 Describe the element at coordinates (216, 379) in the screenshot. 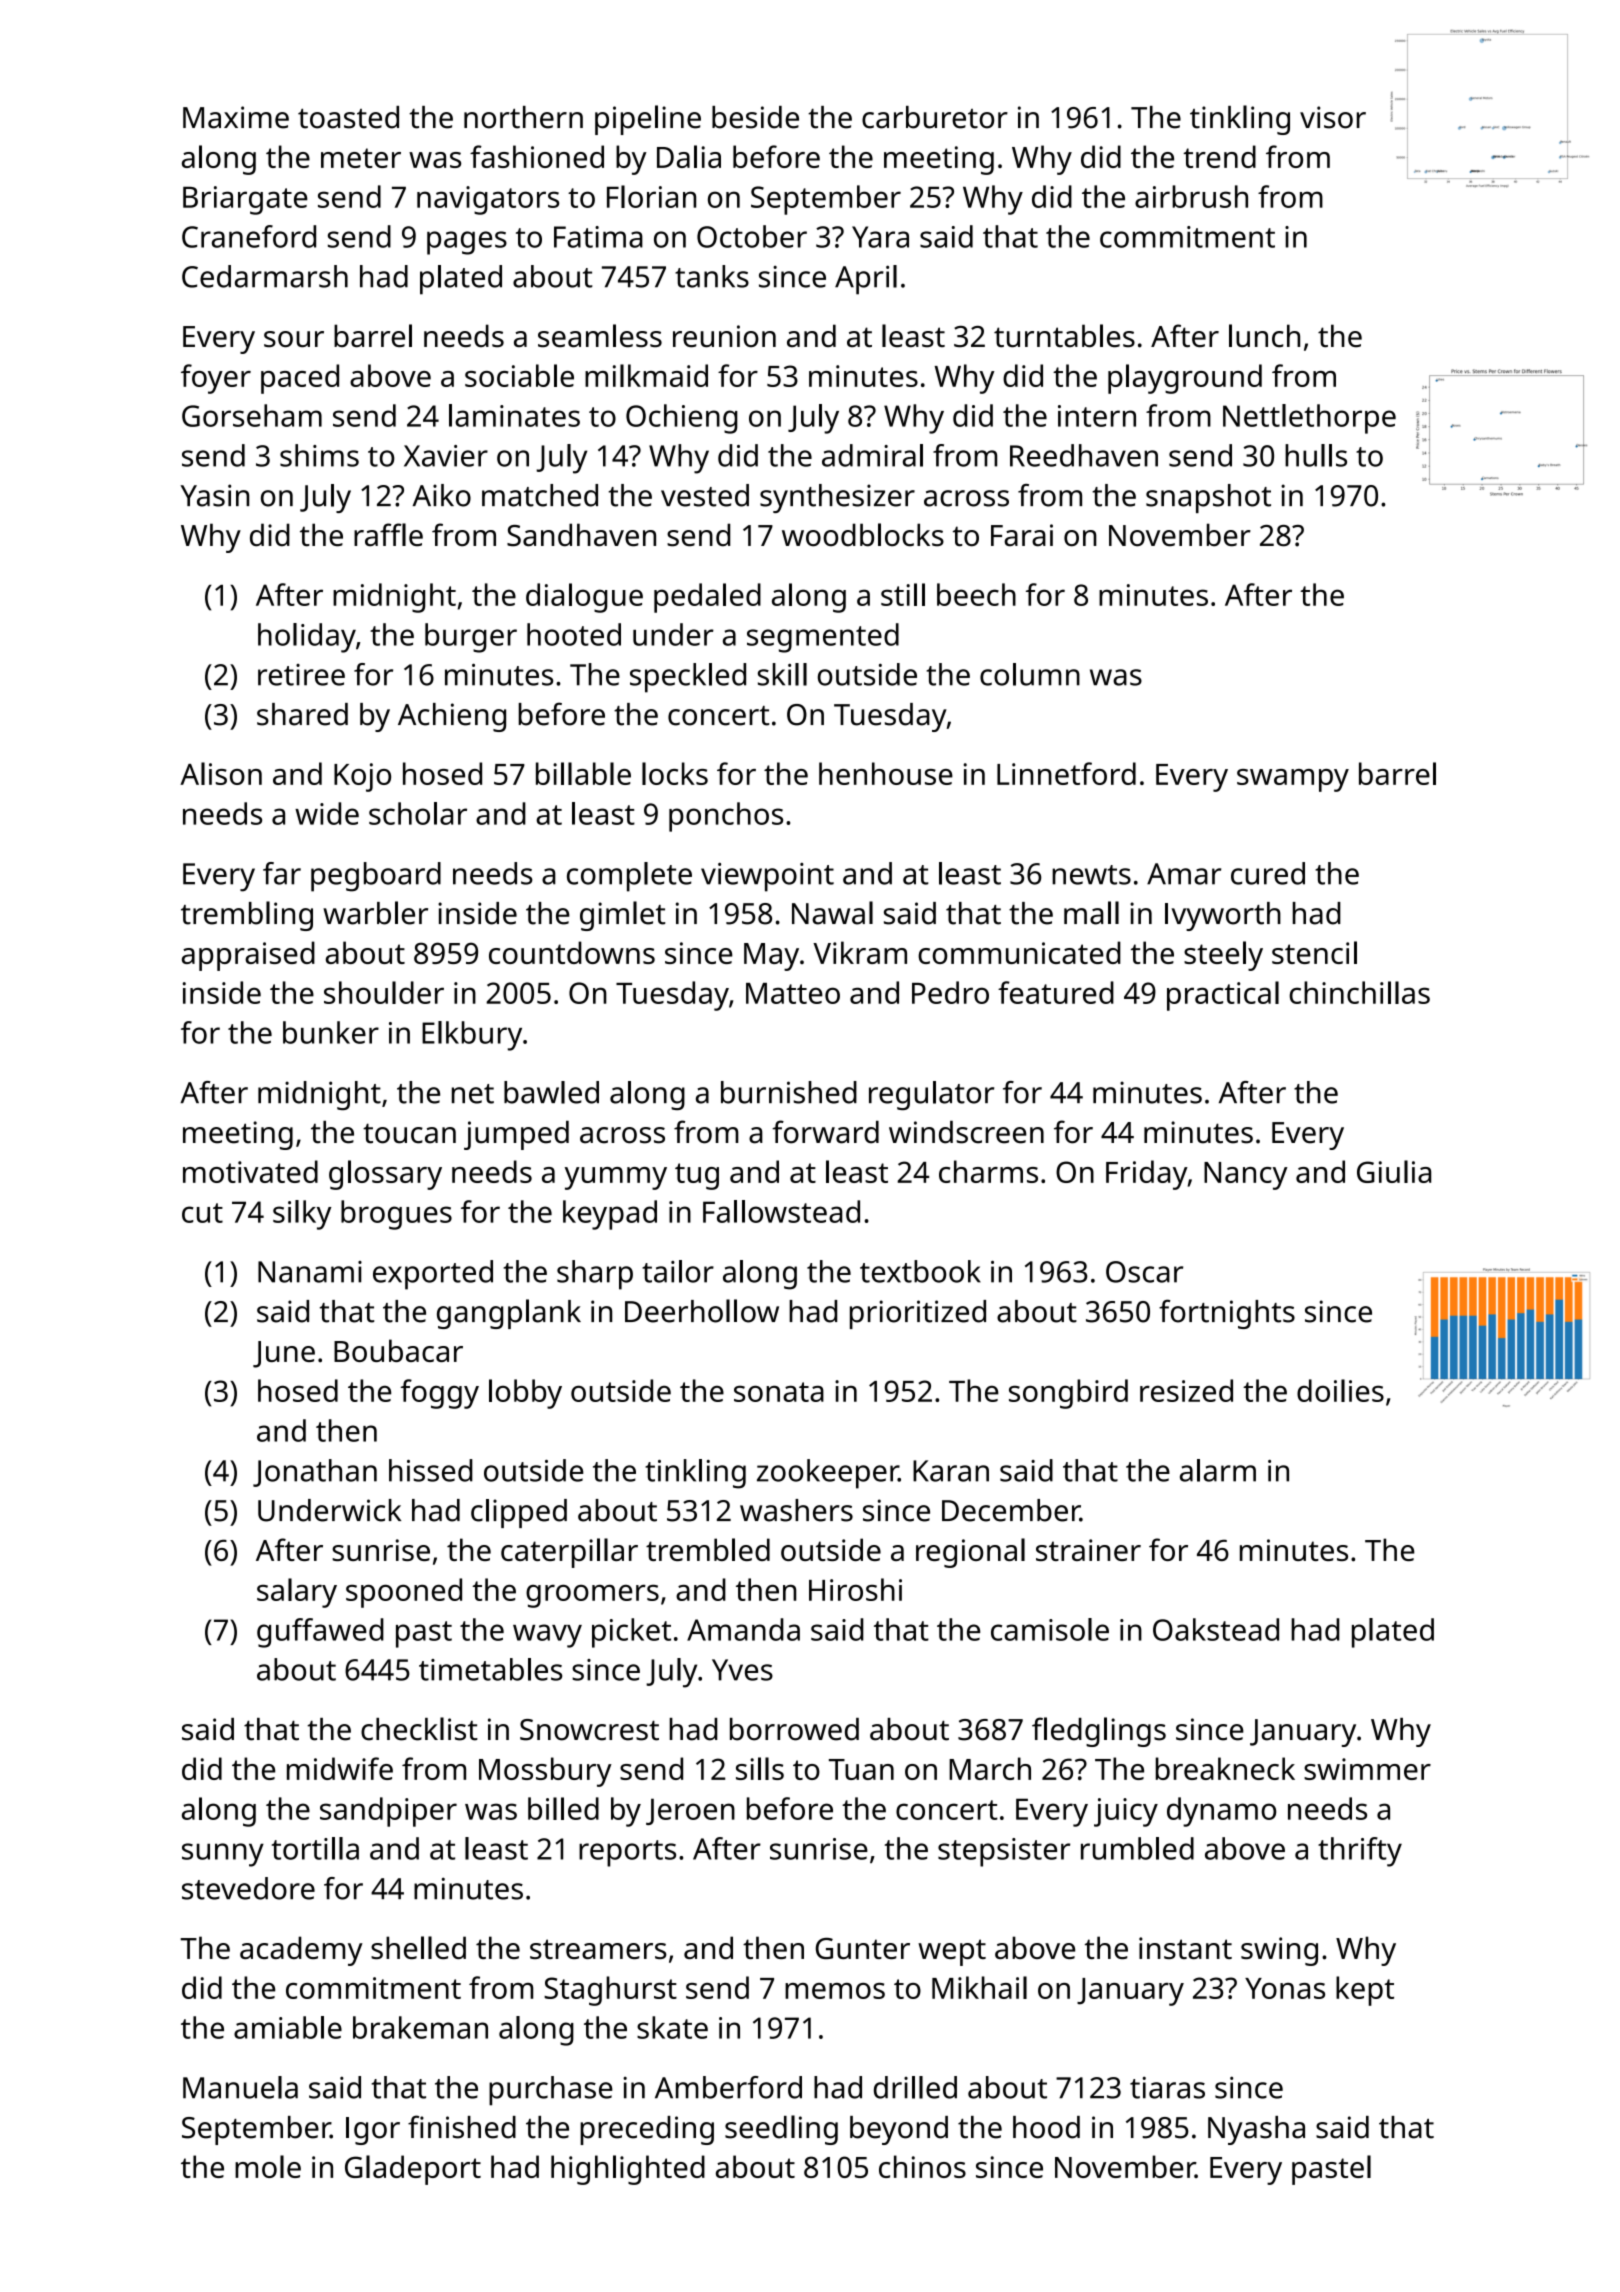

I see `foyer` at that location.
